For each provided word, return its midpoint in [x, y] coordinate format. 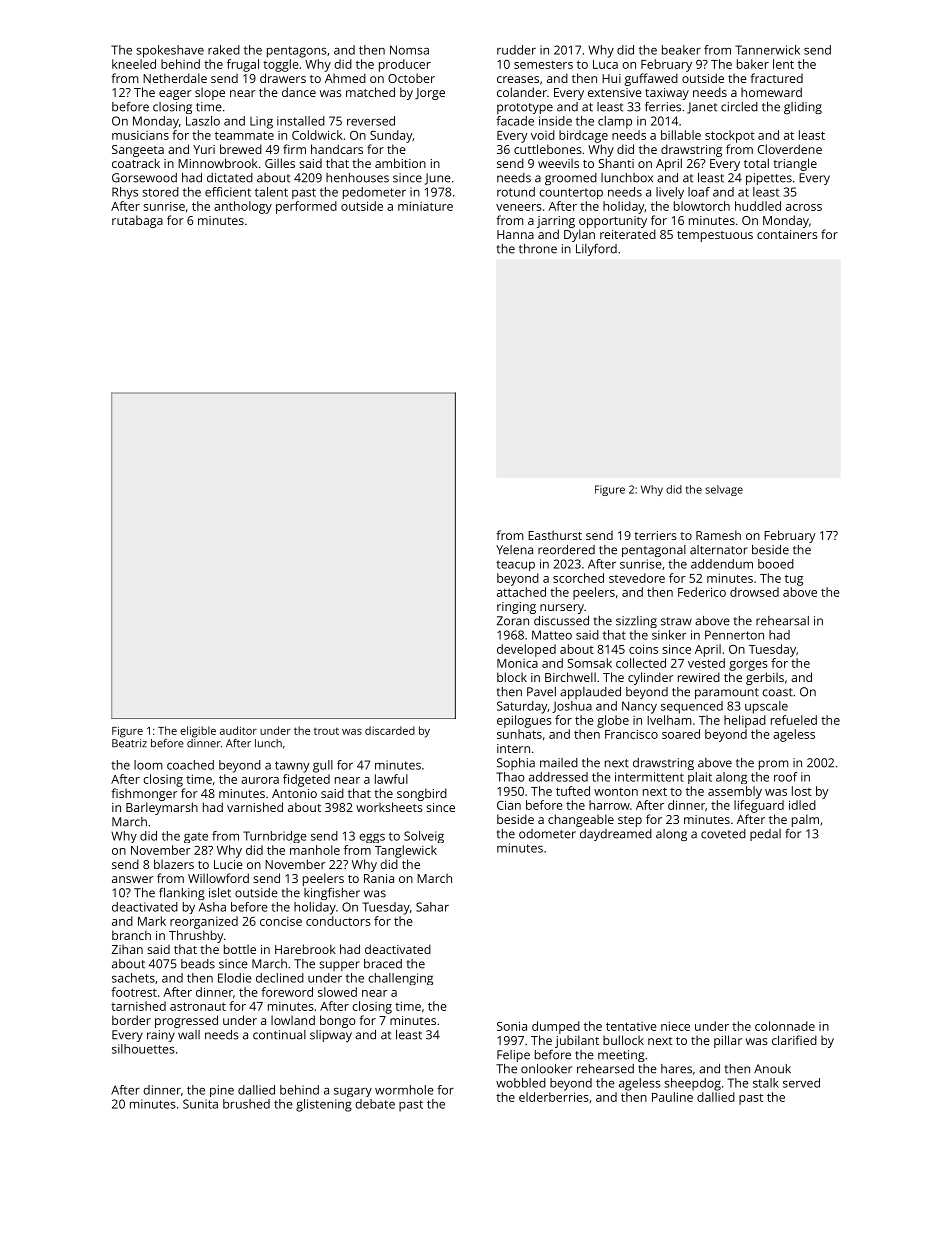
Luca [605, 64]
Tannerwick [767, 50]
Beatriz [129, 743]
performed [306, 207]
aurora [260, 780]
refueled [794, 720]
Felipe [513, 1056]
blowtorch [702, 206]
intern [513, 748]
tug [794, 580]
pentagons [297, 52]
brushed [246, 1104]
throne [538, 249]
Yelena [514, 550]
